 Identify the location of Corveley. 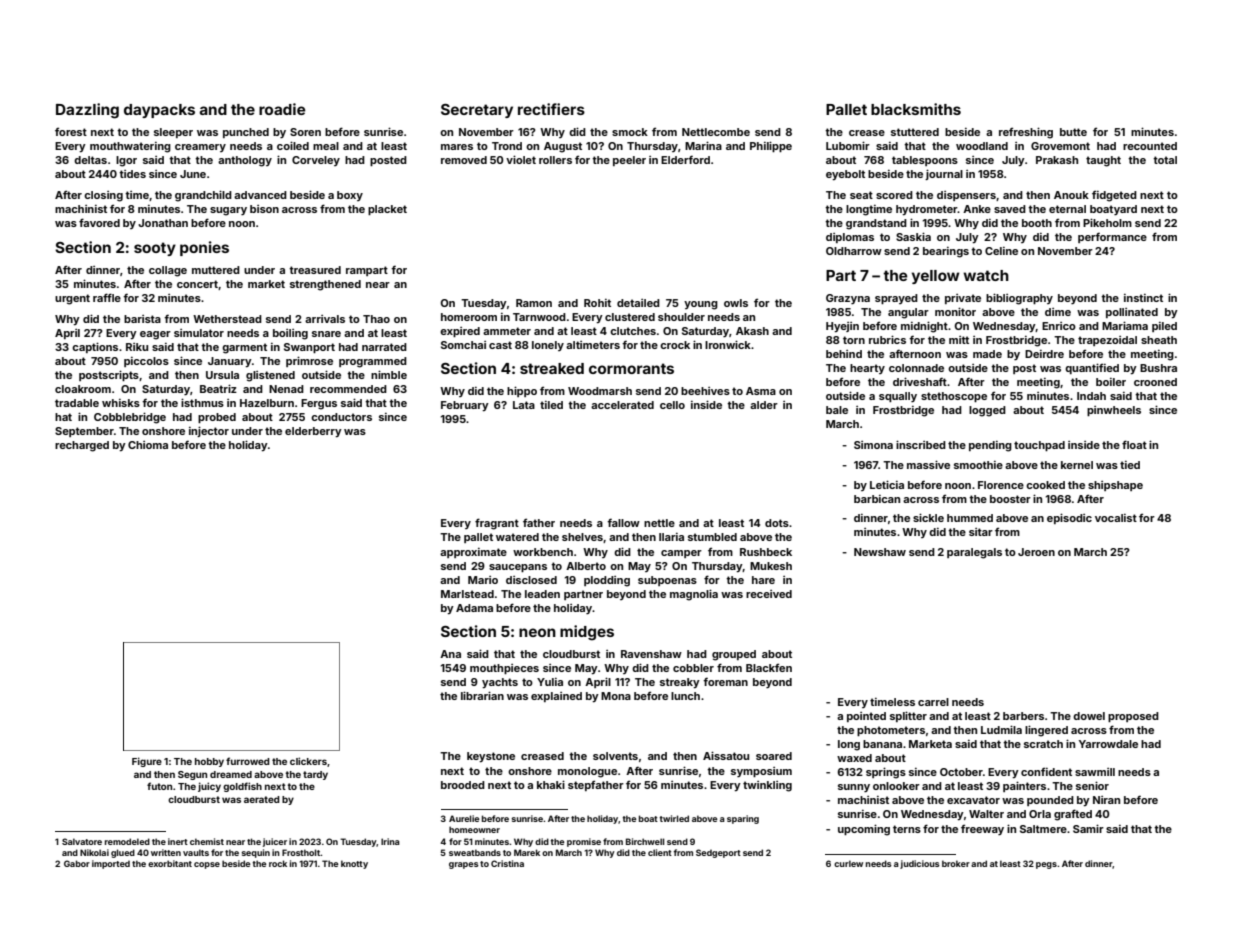
(316, 161).
